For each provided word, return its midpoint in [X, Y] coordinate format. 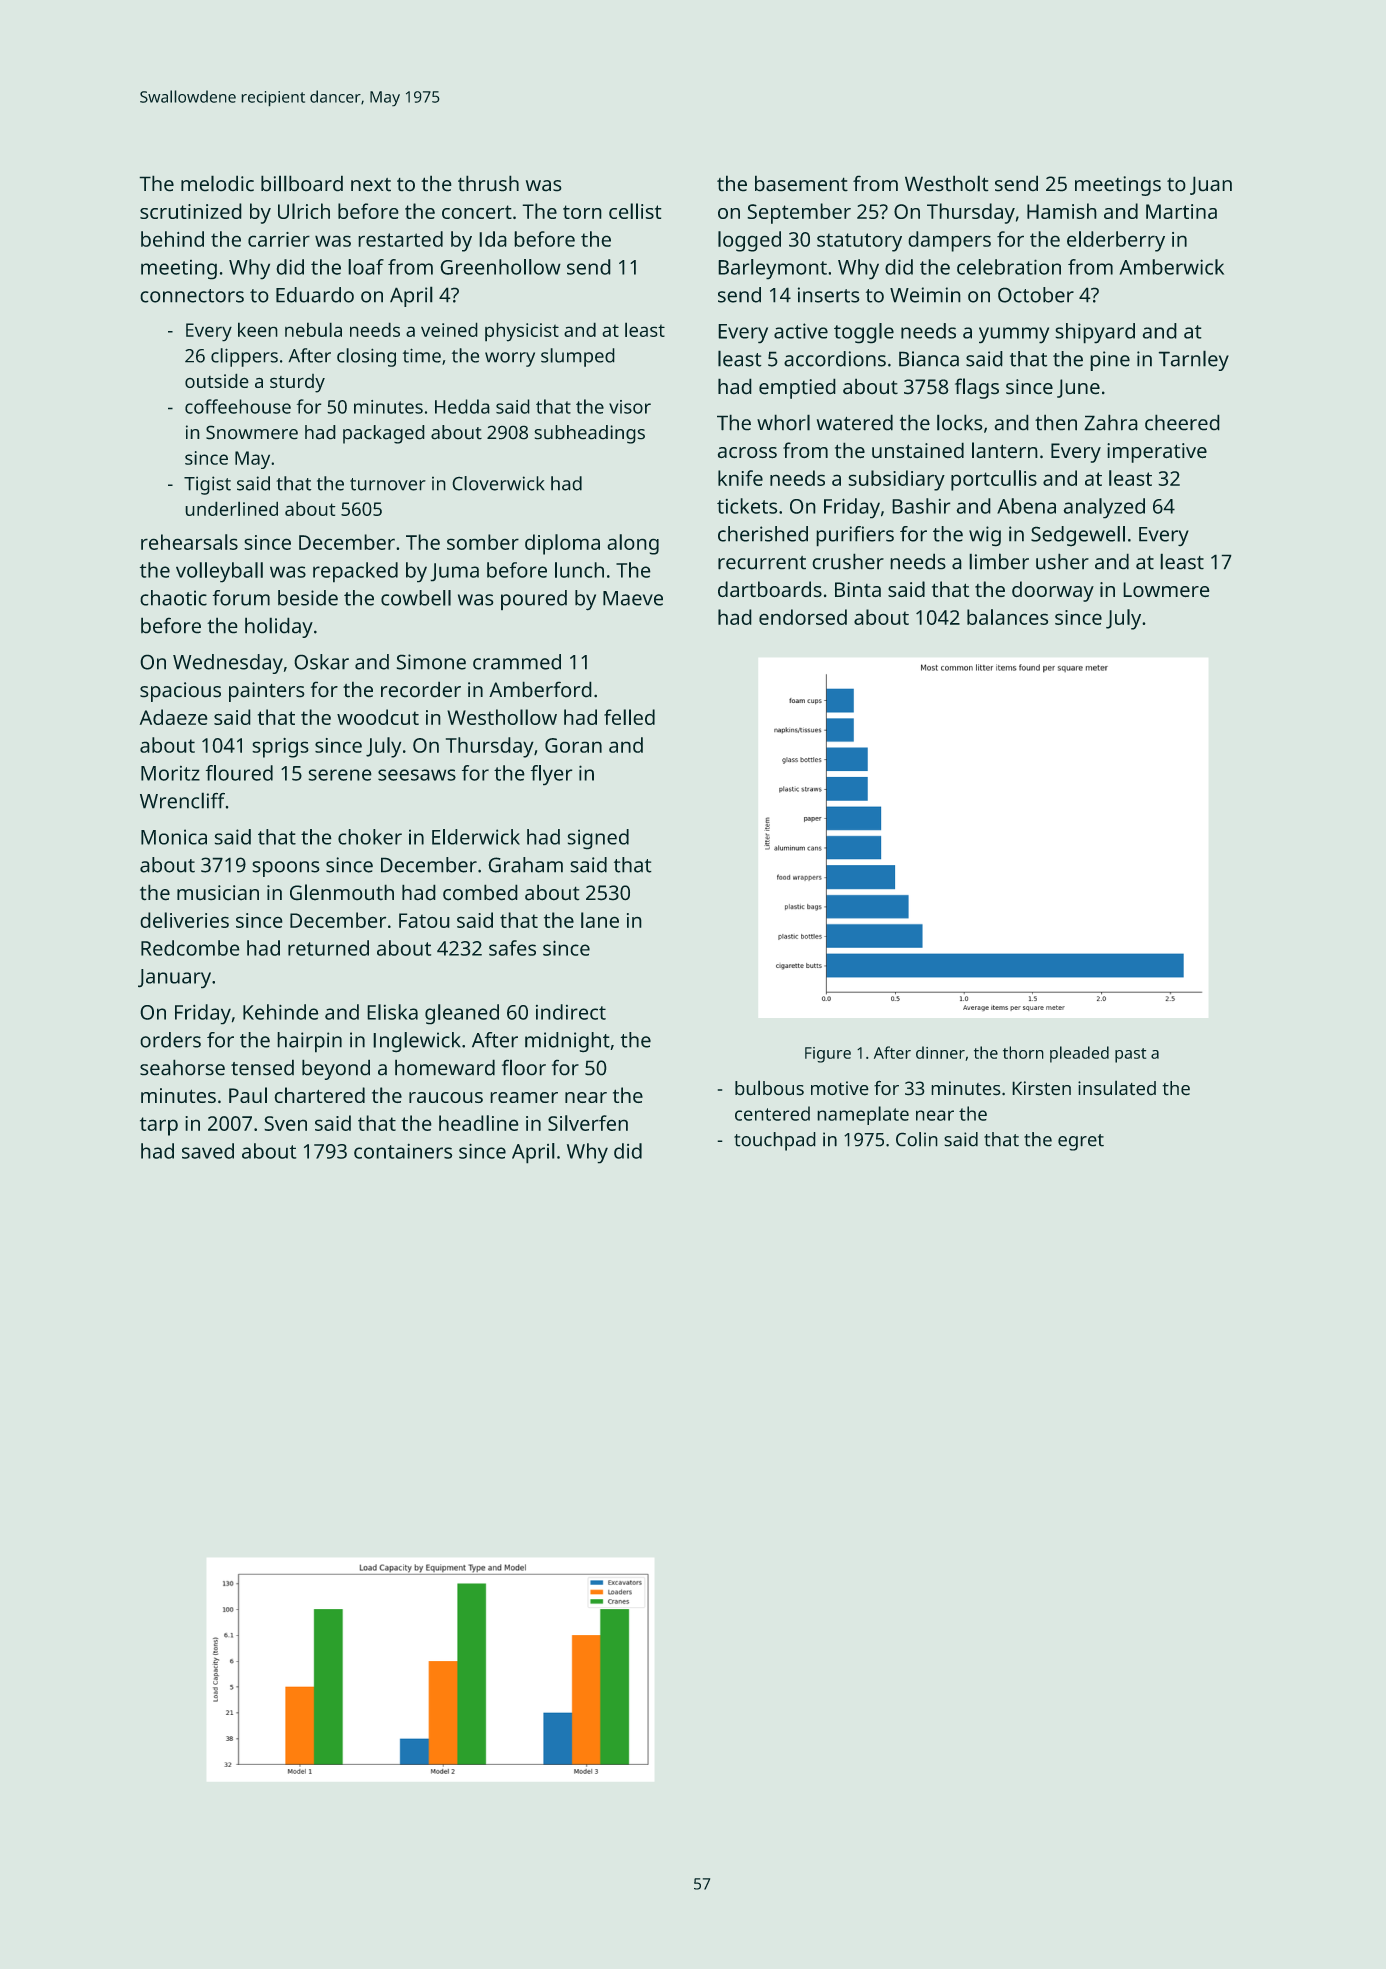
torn [582, 212]
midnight [567, 1042]
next [371, 185]
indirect [571, 1012]
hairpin [309, 1042]
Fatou [424, 920]
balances [1007, 617]
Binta [858, 589]
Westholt [947, 183]
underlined [231, 508]
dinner [940, 1052]
